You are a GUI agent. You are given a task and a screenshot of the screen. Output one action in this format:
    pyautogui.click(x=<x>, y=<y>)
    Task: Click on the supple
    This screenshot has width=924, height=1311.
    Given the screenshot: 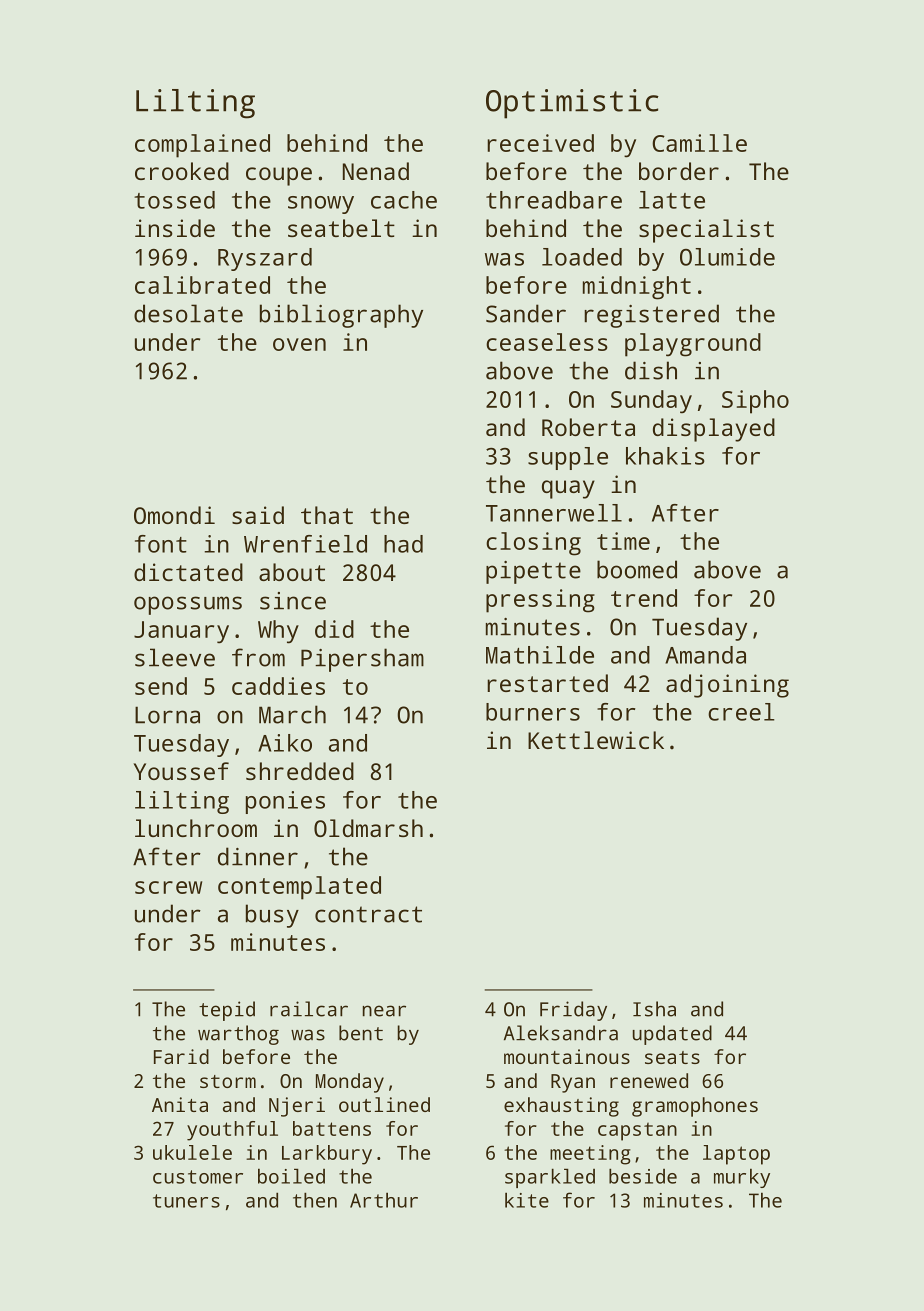 What is the action you would take?
    pyautogui.click(x=568, y=458)
